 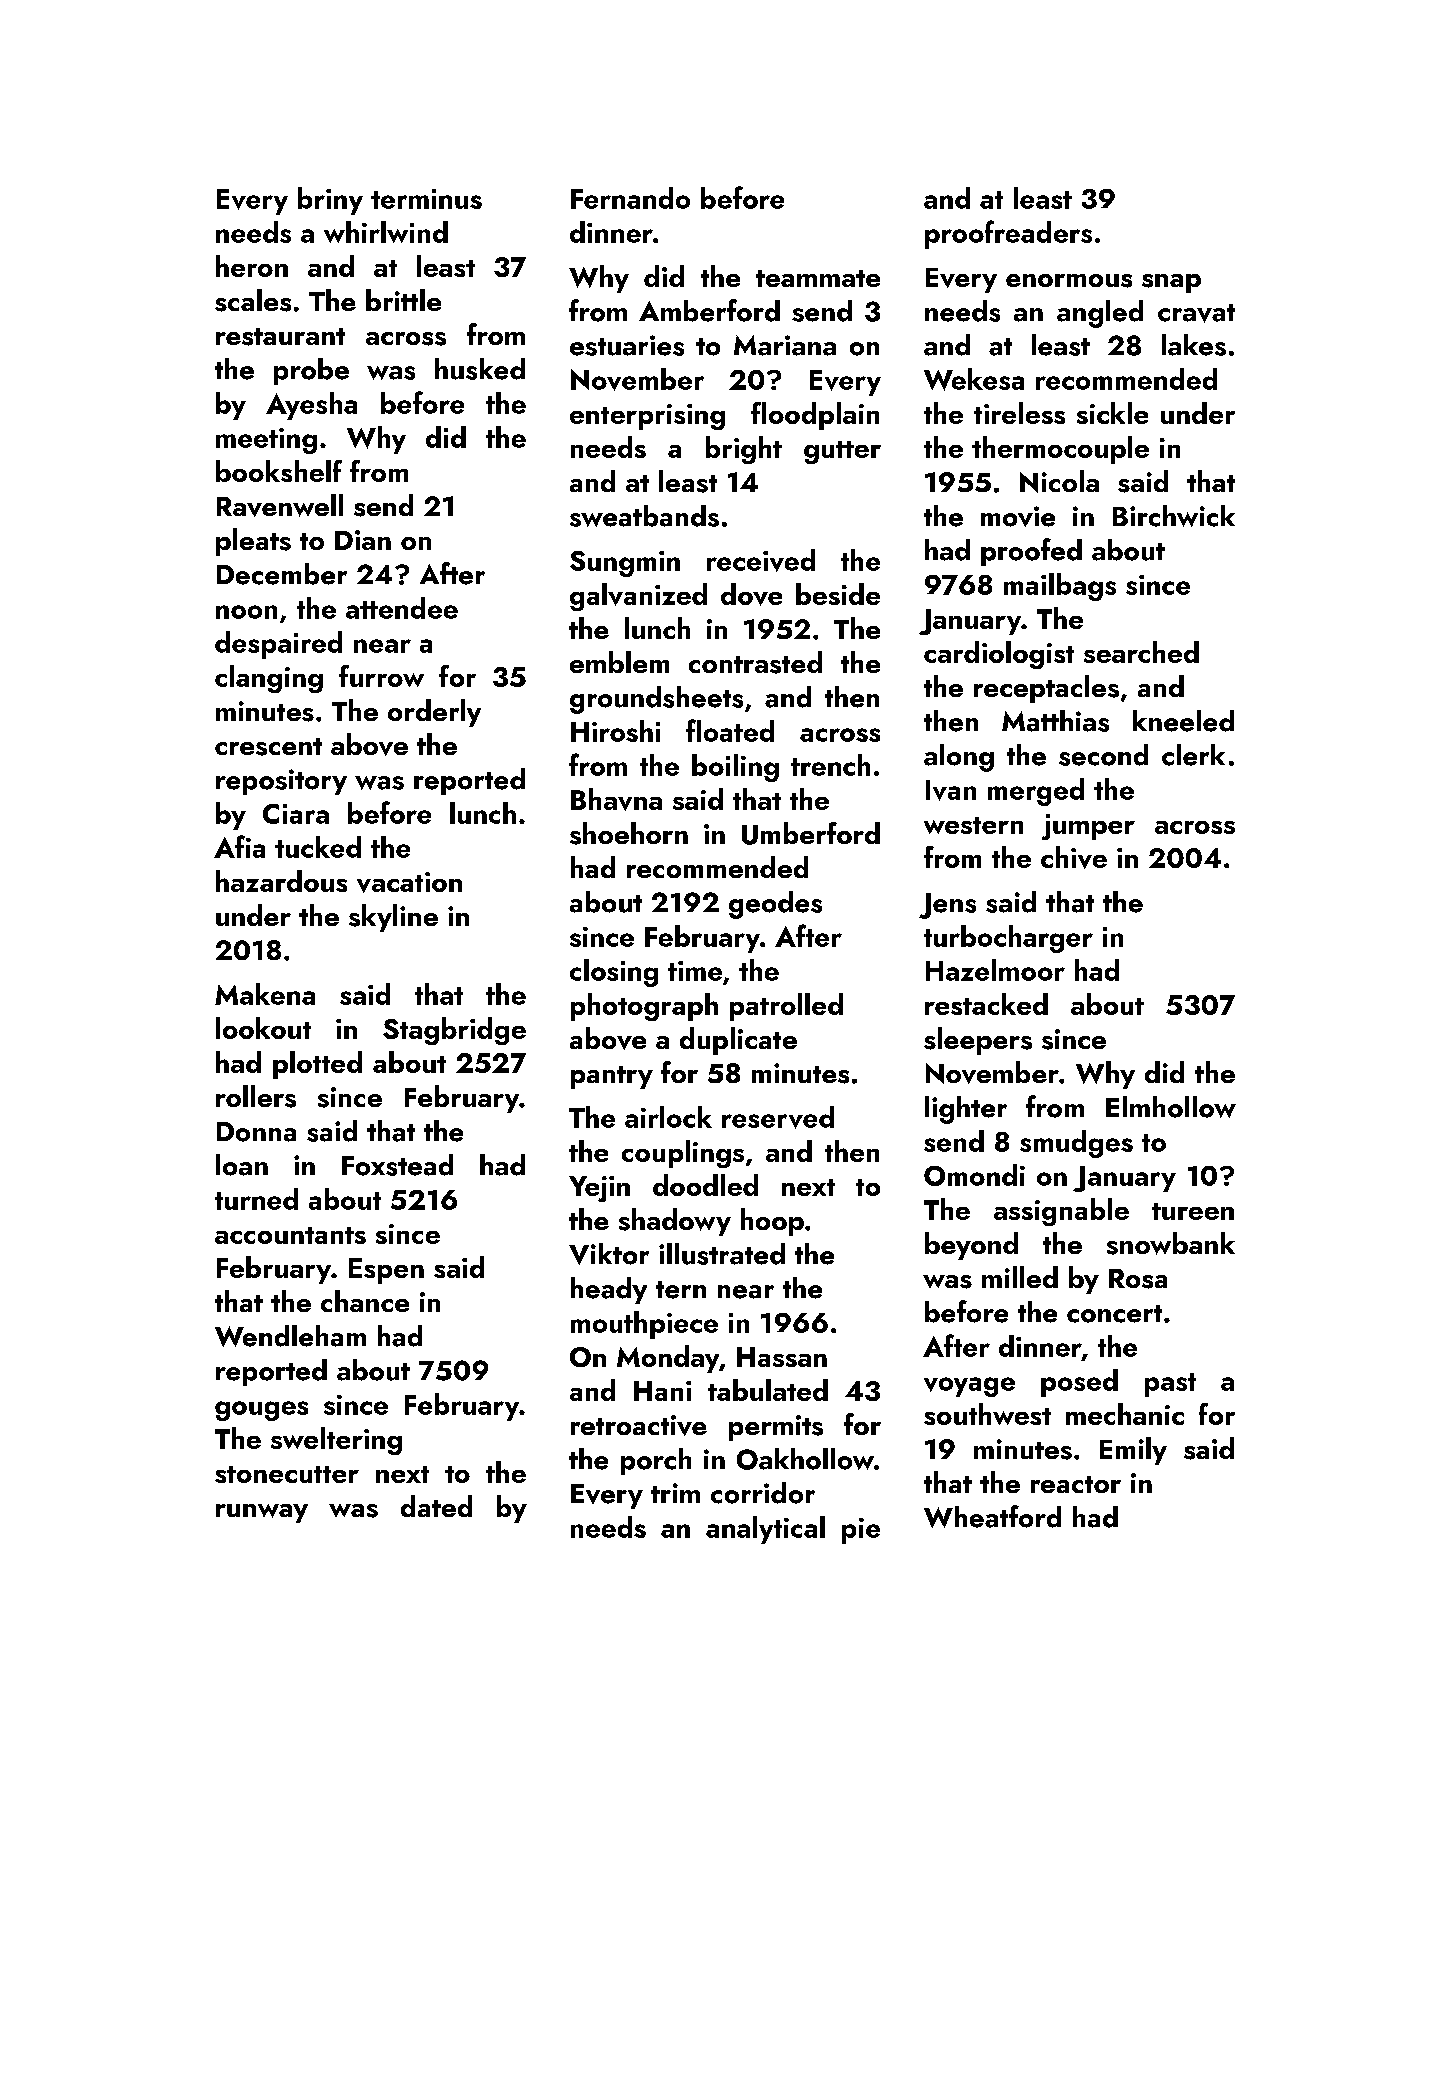 I want to click on runway, so click(x=262, y=1513).
